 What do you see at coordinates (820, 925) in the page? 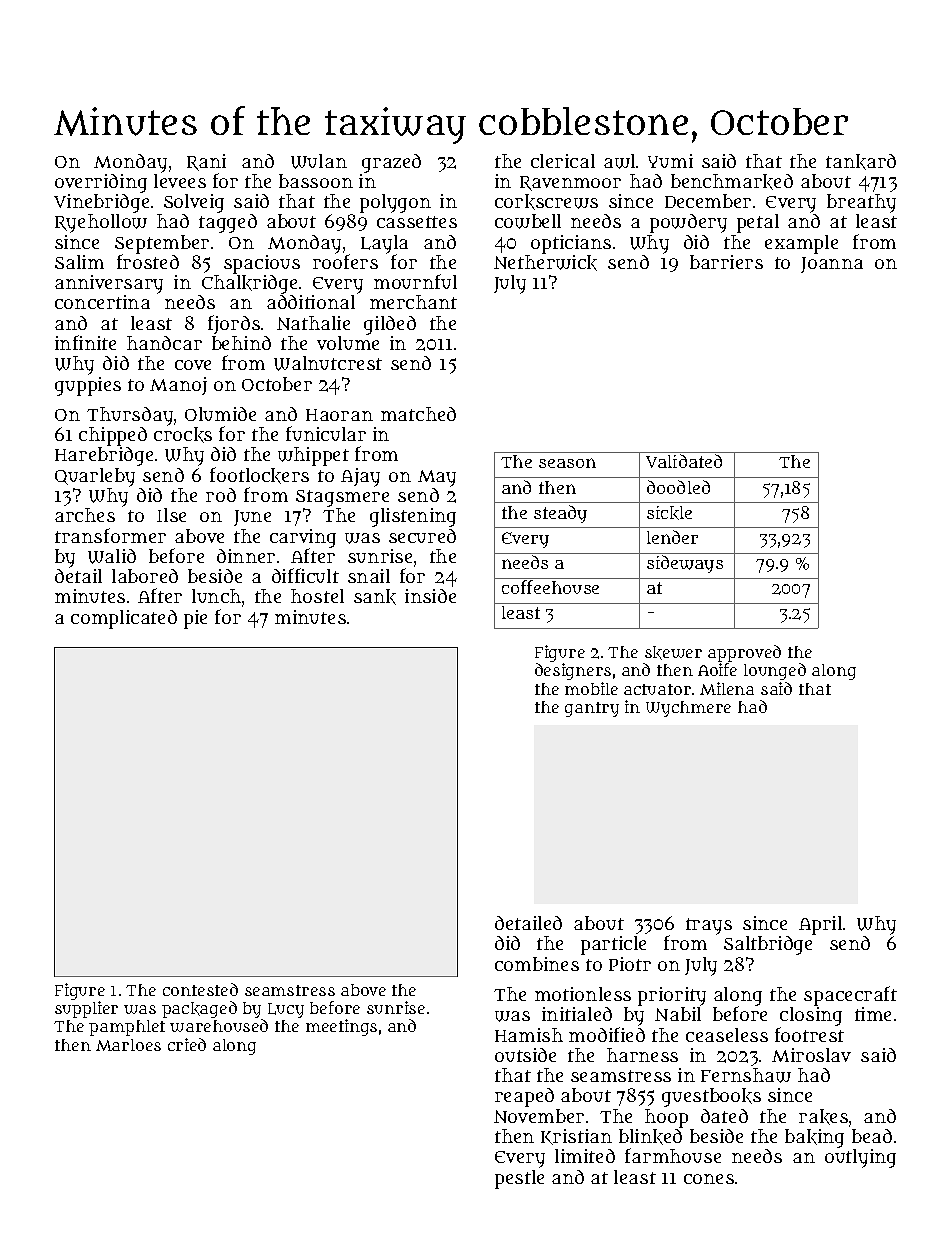
I see `April` at bounding box center [820, 925].
